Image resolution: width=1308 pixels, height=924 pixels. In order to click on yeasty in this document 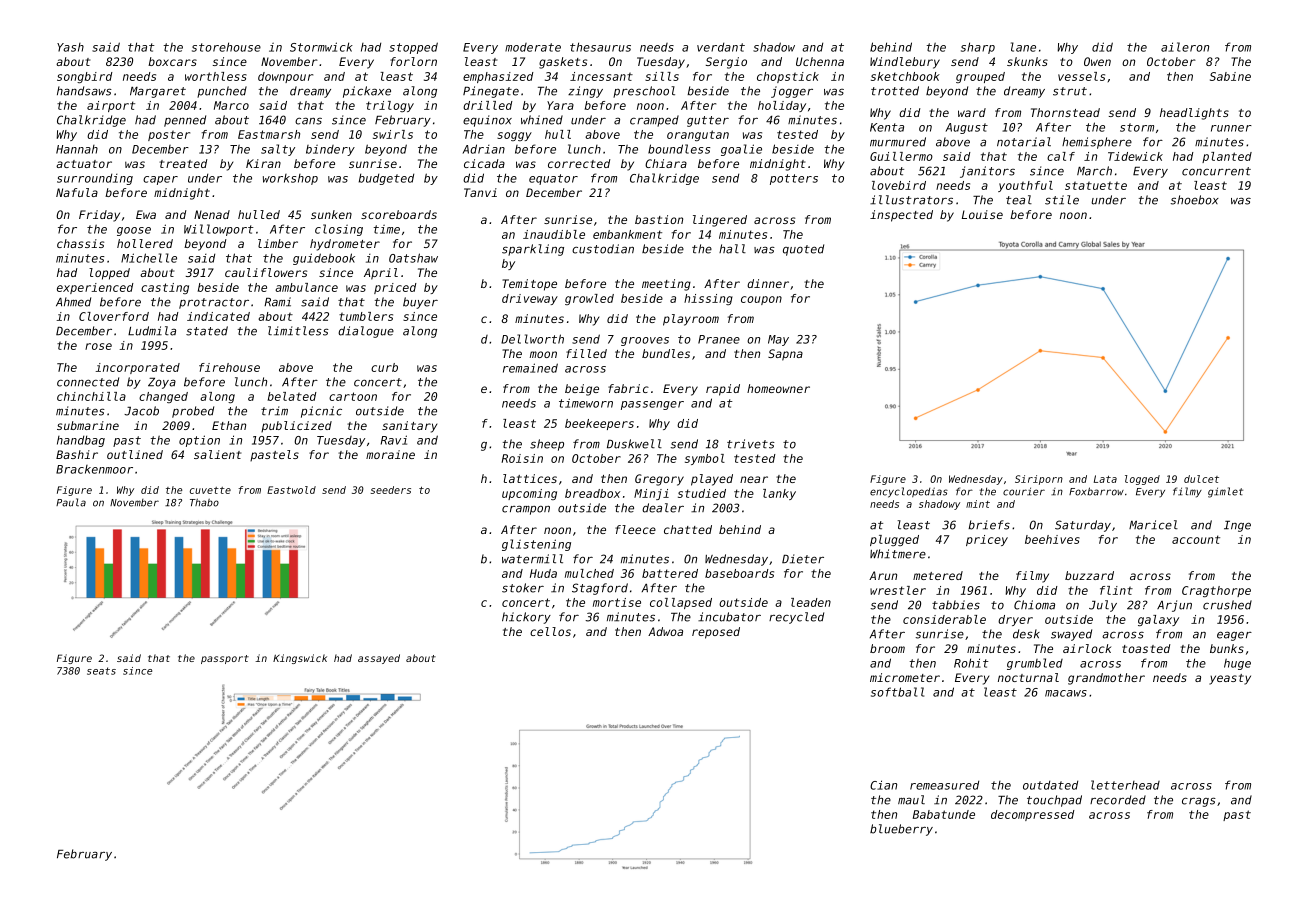, I will do `click(1230, 679)`.
